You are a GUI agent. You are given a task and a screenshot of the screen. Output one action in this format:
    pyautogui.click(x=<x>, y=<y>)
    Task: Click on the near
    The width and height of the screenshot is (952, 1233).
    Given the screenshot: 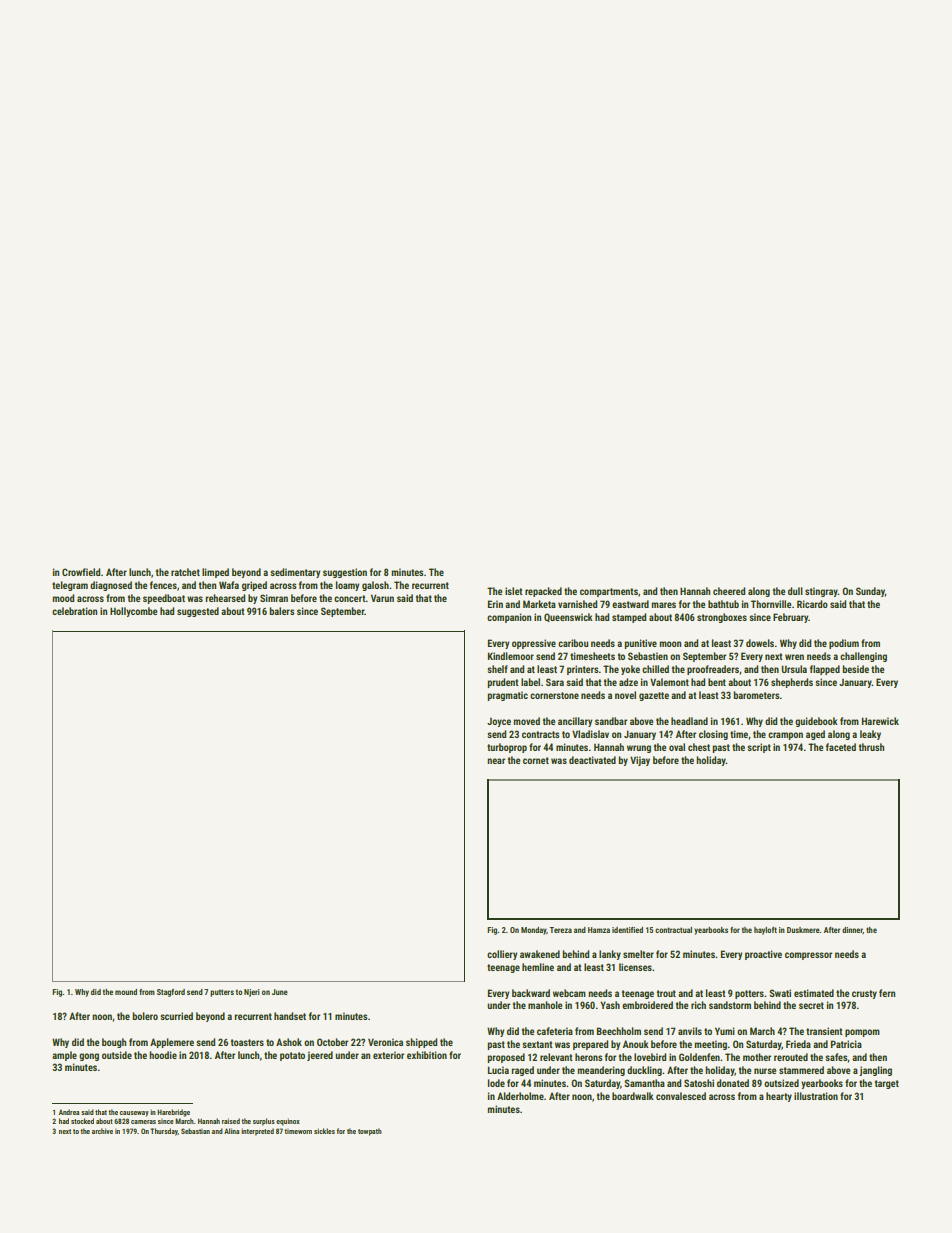 What is the action you would take?
    pyautogui.click(x=496, y=761)
